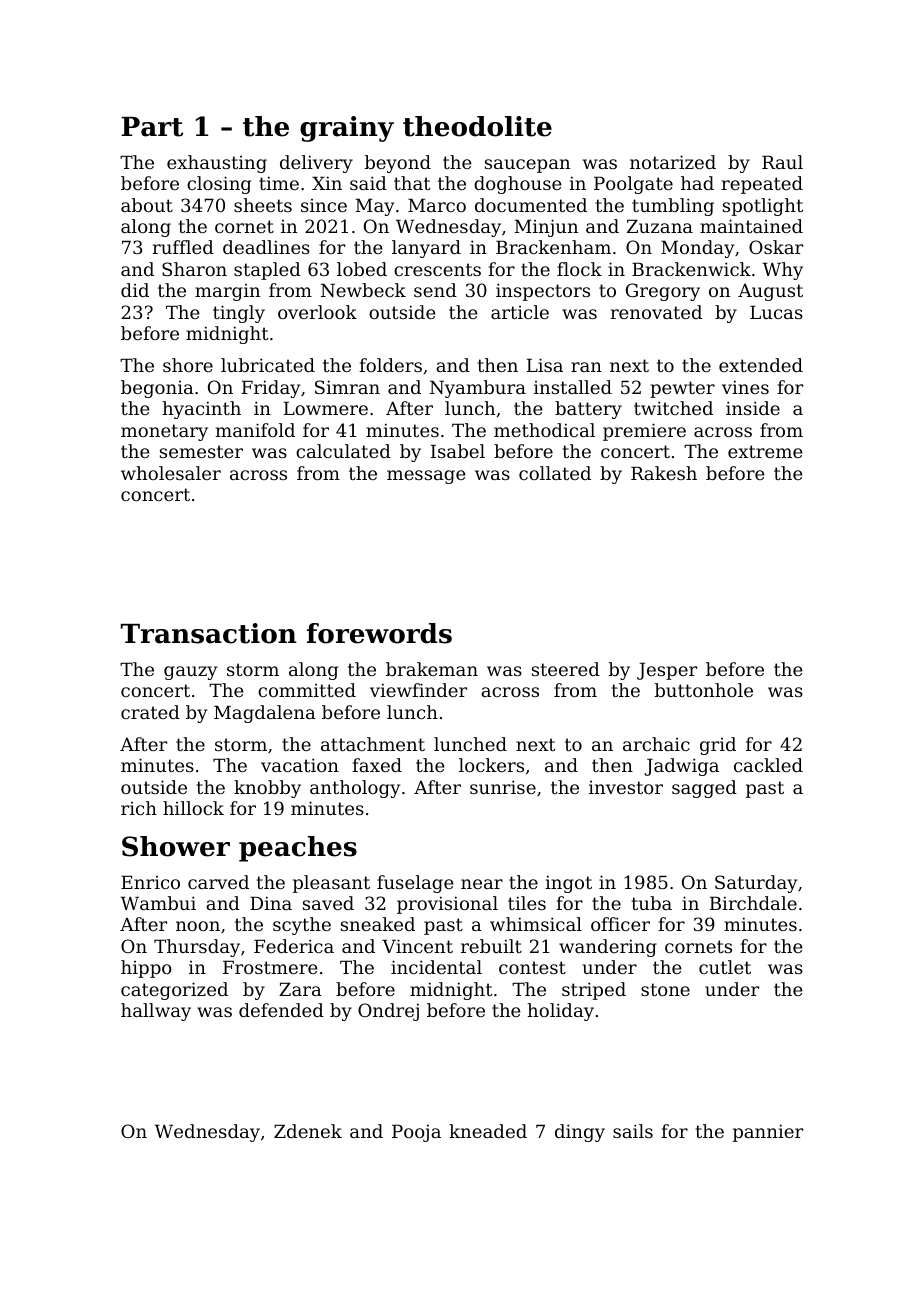 This page has width=924, height=1311. Describe the element at coordinates (704, 789) in the page. I see `sagged` at that location.
